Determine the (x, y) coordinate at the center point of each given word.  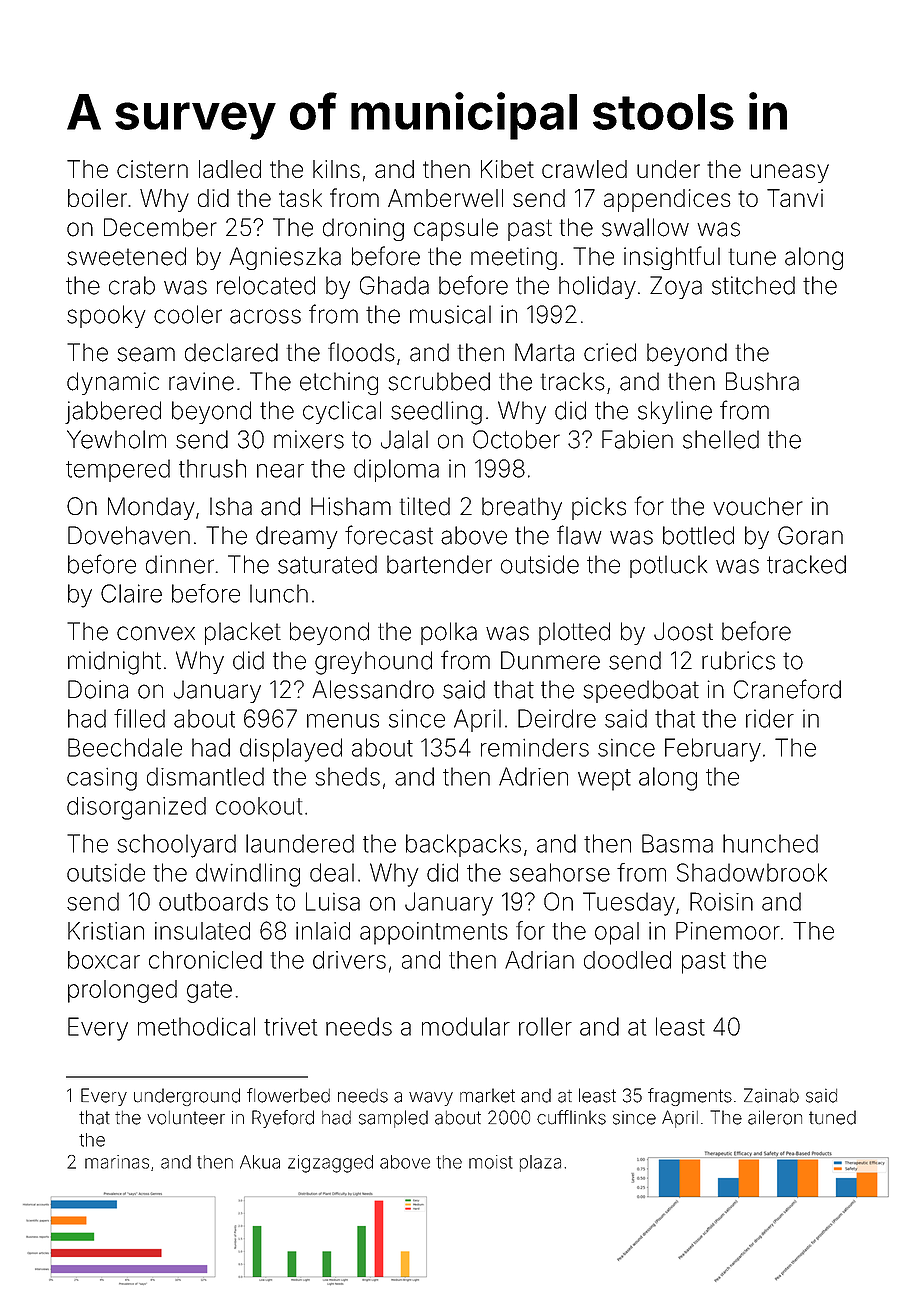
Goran (810, 535)
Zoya (676, 287)
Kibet (507, 169)
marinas (117, 1162)
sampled (393, 1119)
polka (449, 633)
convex (156, 633)
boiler (97, 198)
